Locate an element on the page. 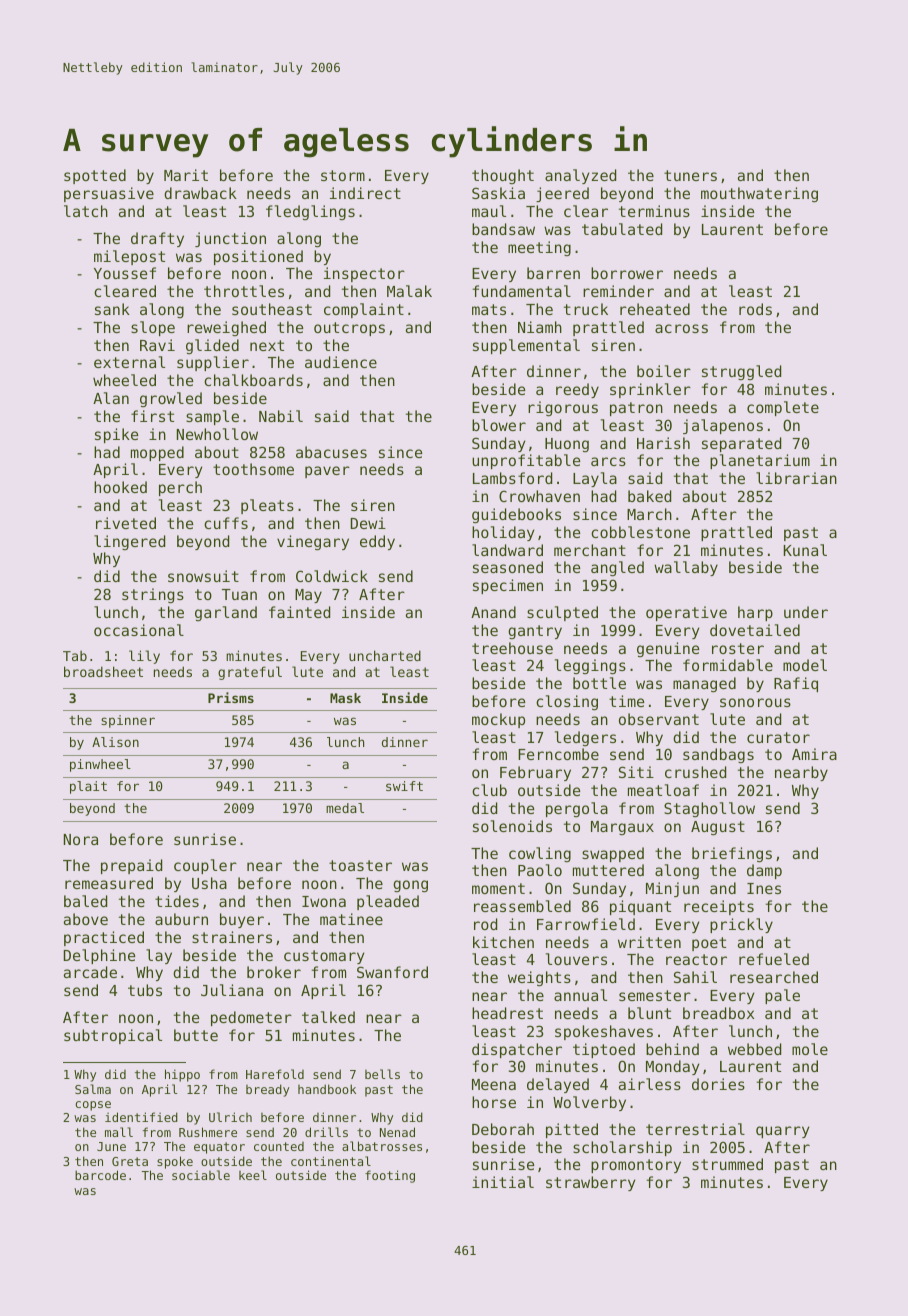 The width and height of the page is (908, 1316). mats is located at coordinates (489, 309).
